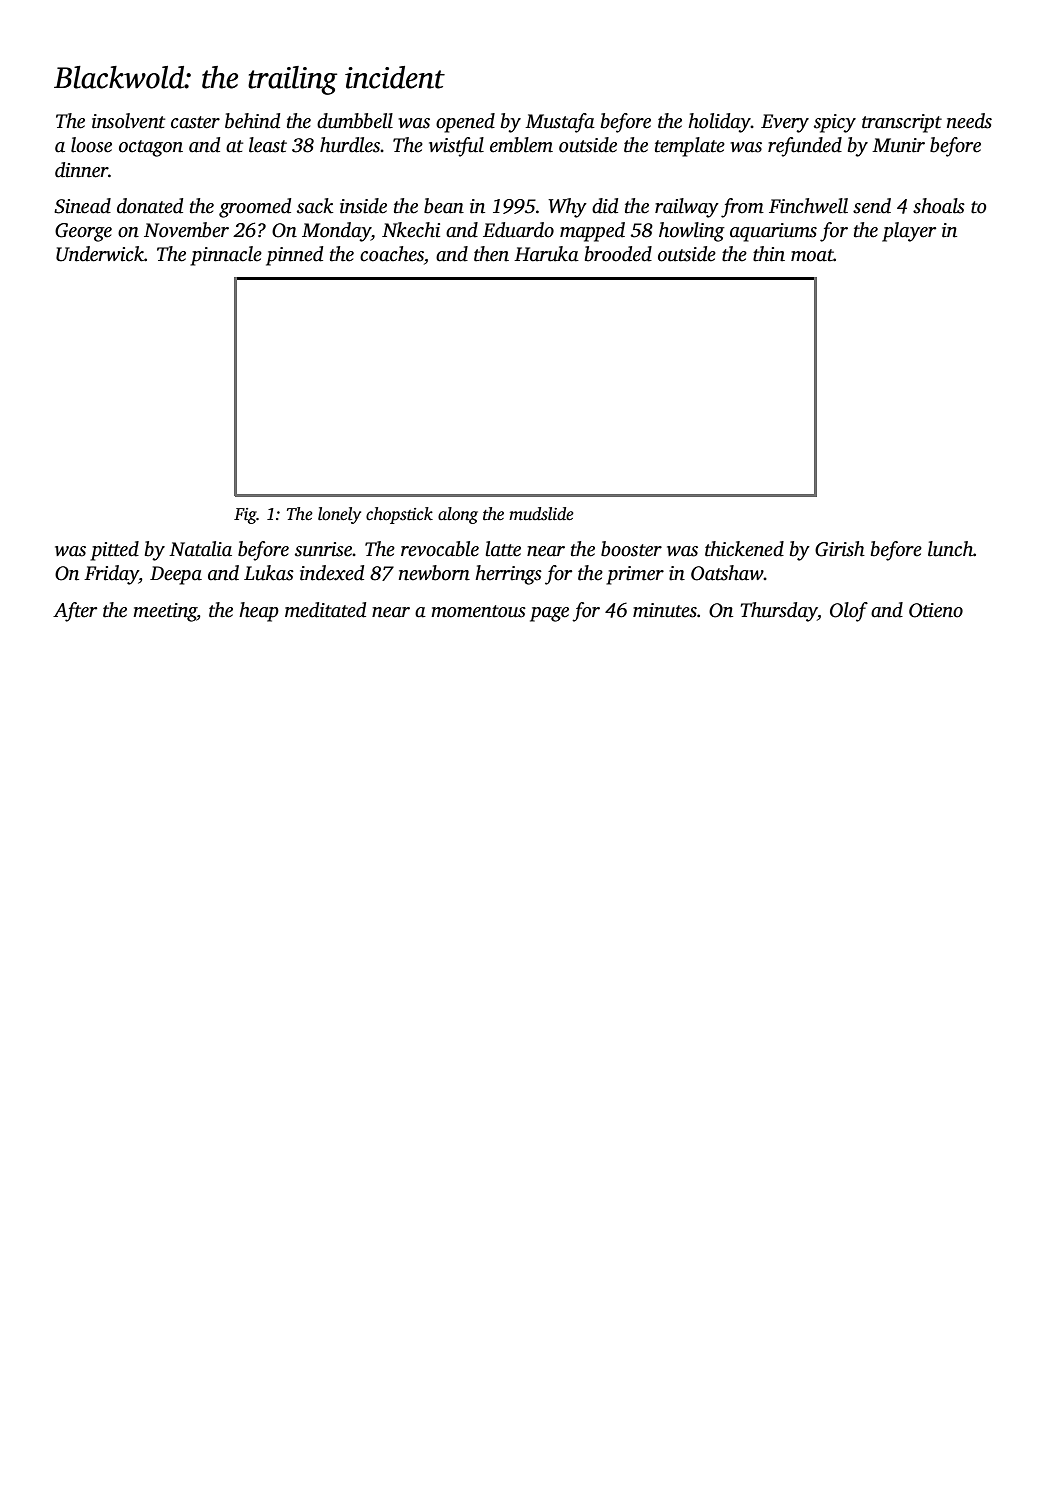  I want to click on pinnacle, so click(226, 256).
